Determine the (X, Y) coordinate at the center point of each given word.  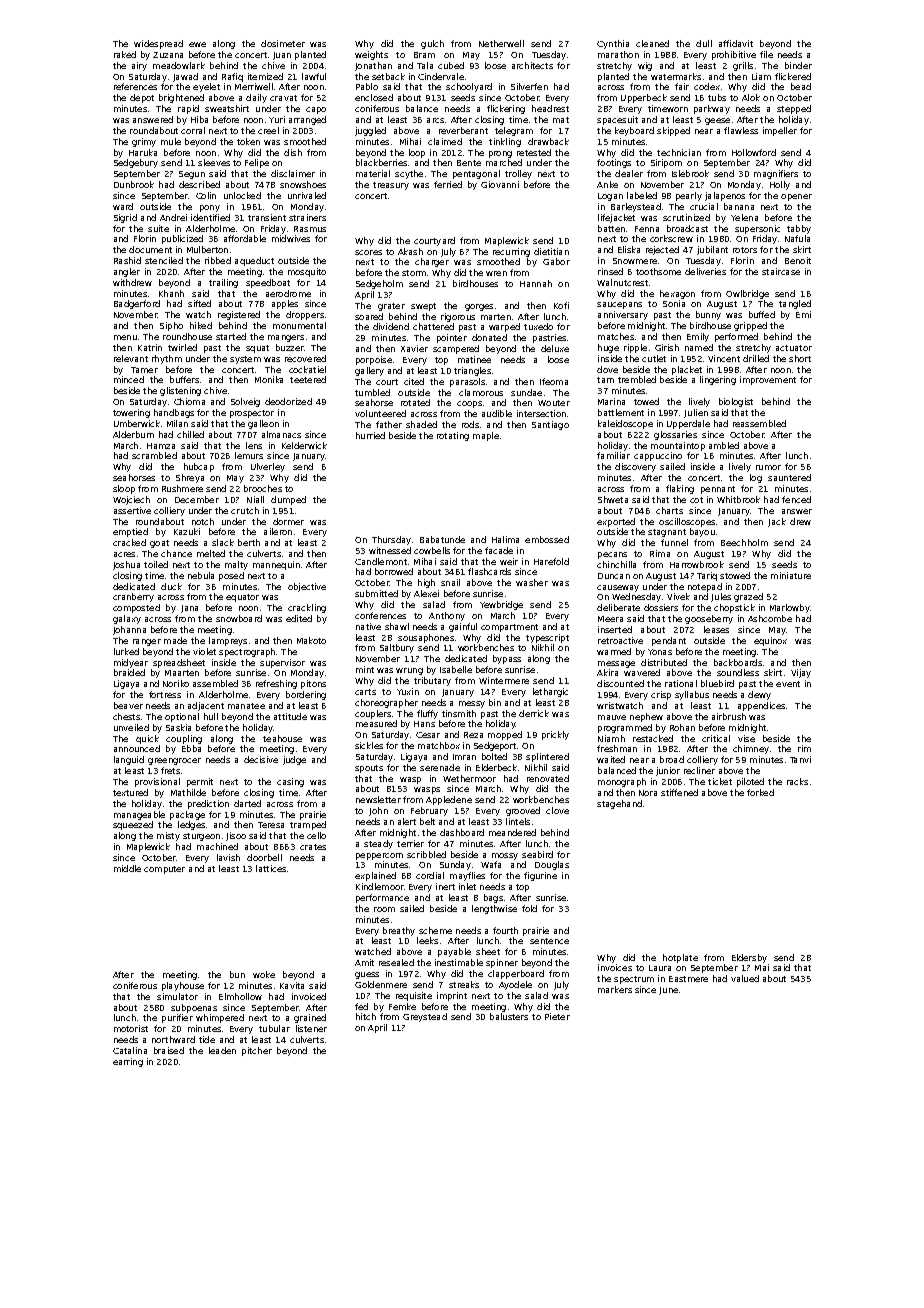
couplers (373, 714)
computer (164, 870)
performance (382, 898)
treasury (391, 186)
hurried (370, 435)
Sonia (674, 303)
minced (129, 379)
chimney (751, 749)
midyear (131, 663)
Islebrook (690, 173)
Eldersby (749, 958)
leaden (222, 1050)
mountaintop (678, 446)
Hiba (199, 119)
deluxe (555, 348)
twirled (182, 347)
